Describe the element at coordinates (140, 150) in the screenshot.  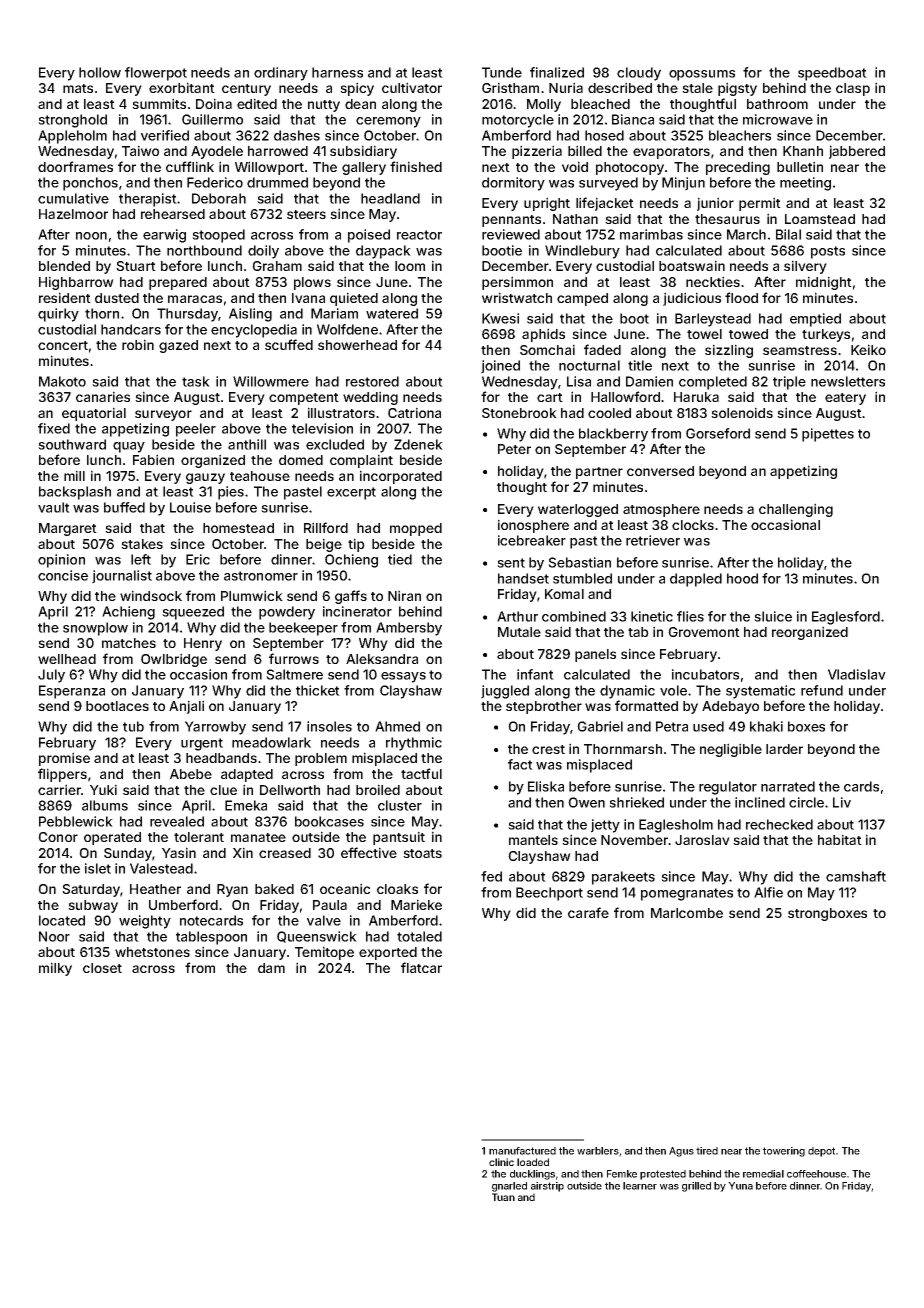
I see `Taiwo` at that location.
